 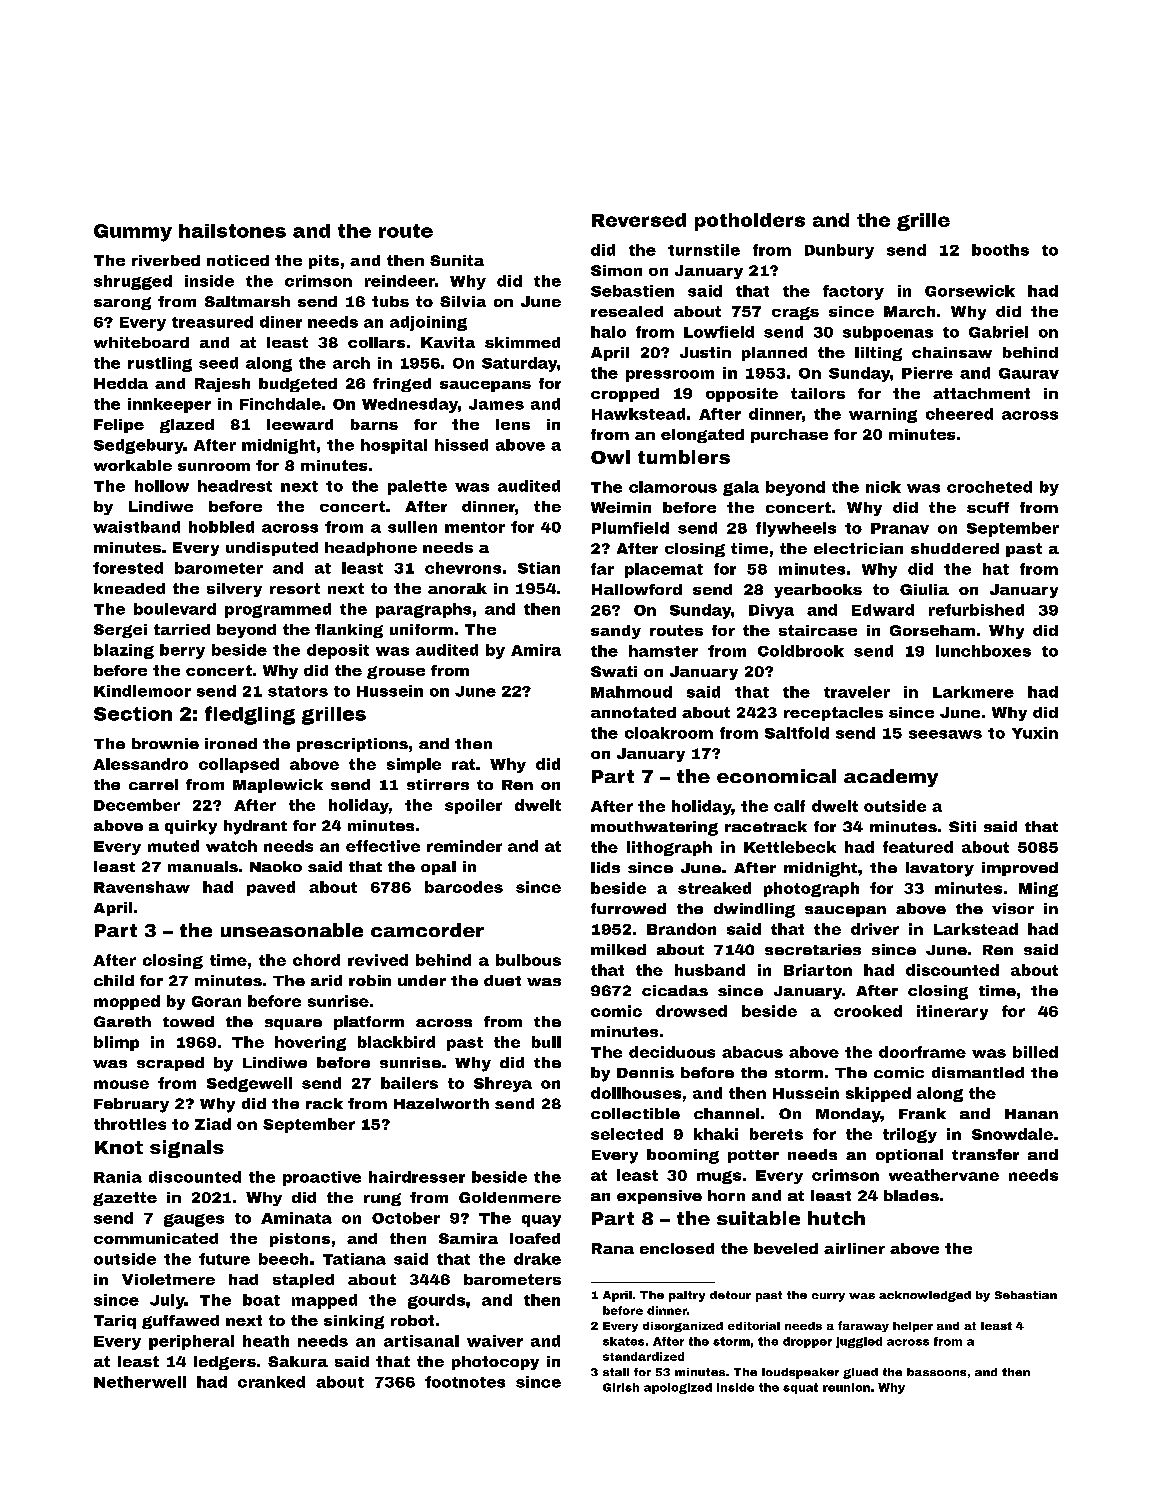 I want to click on reminder, so click(x=464, y=846).
